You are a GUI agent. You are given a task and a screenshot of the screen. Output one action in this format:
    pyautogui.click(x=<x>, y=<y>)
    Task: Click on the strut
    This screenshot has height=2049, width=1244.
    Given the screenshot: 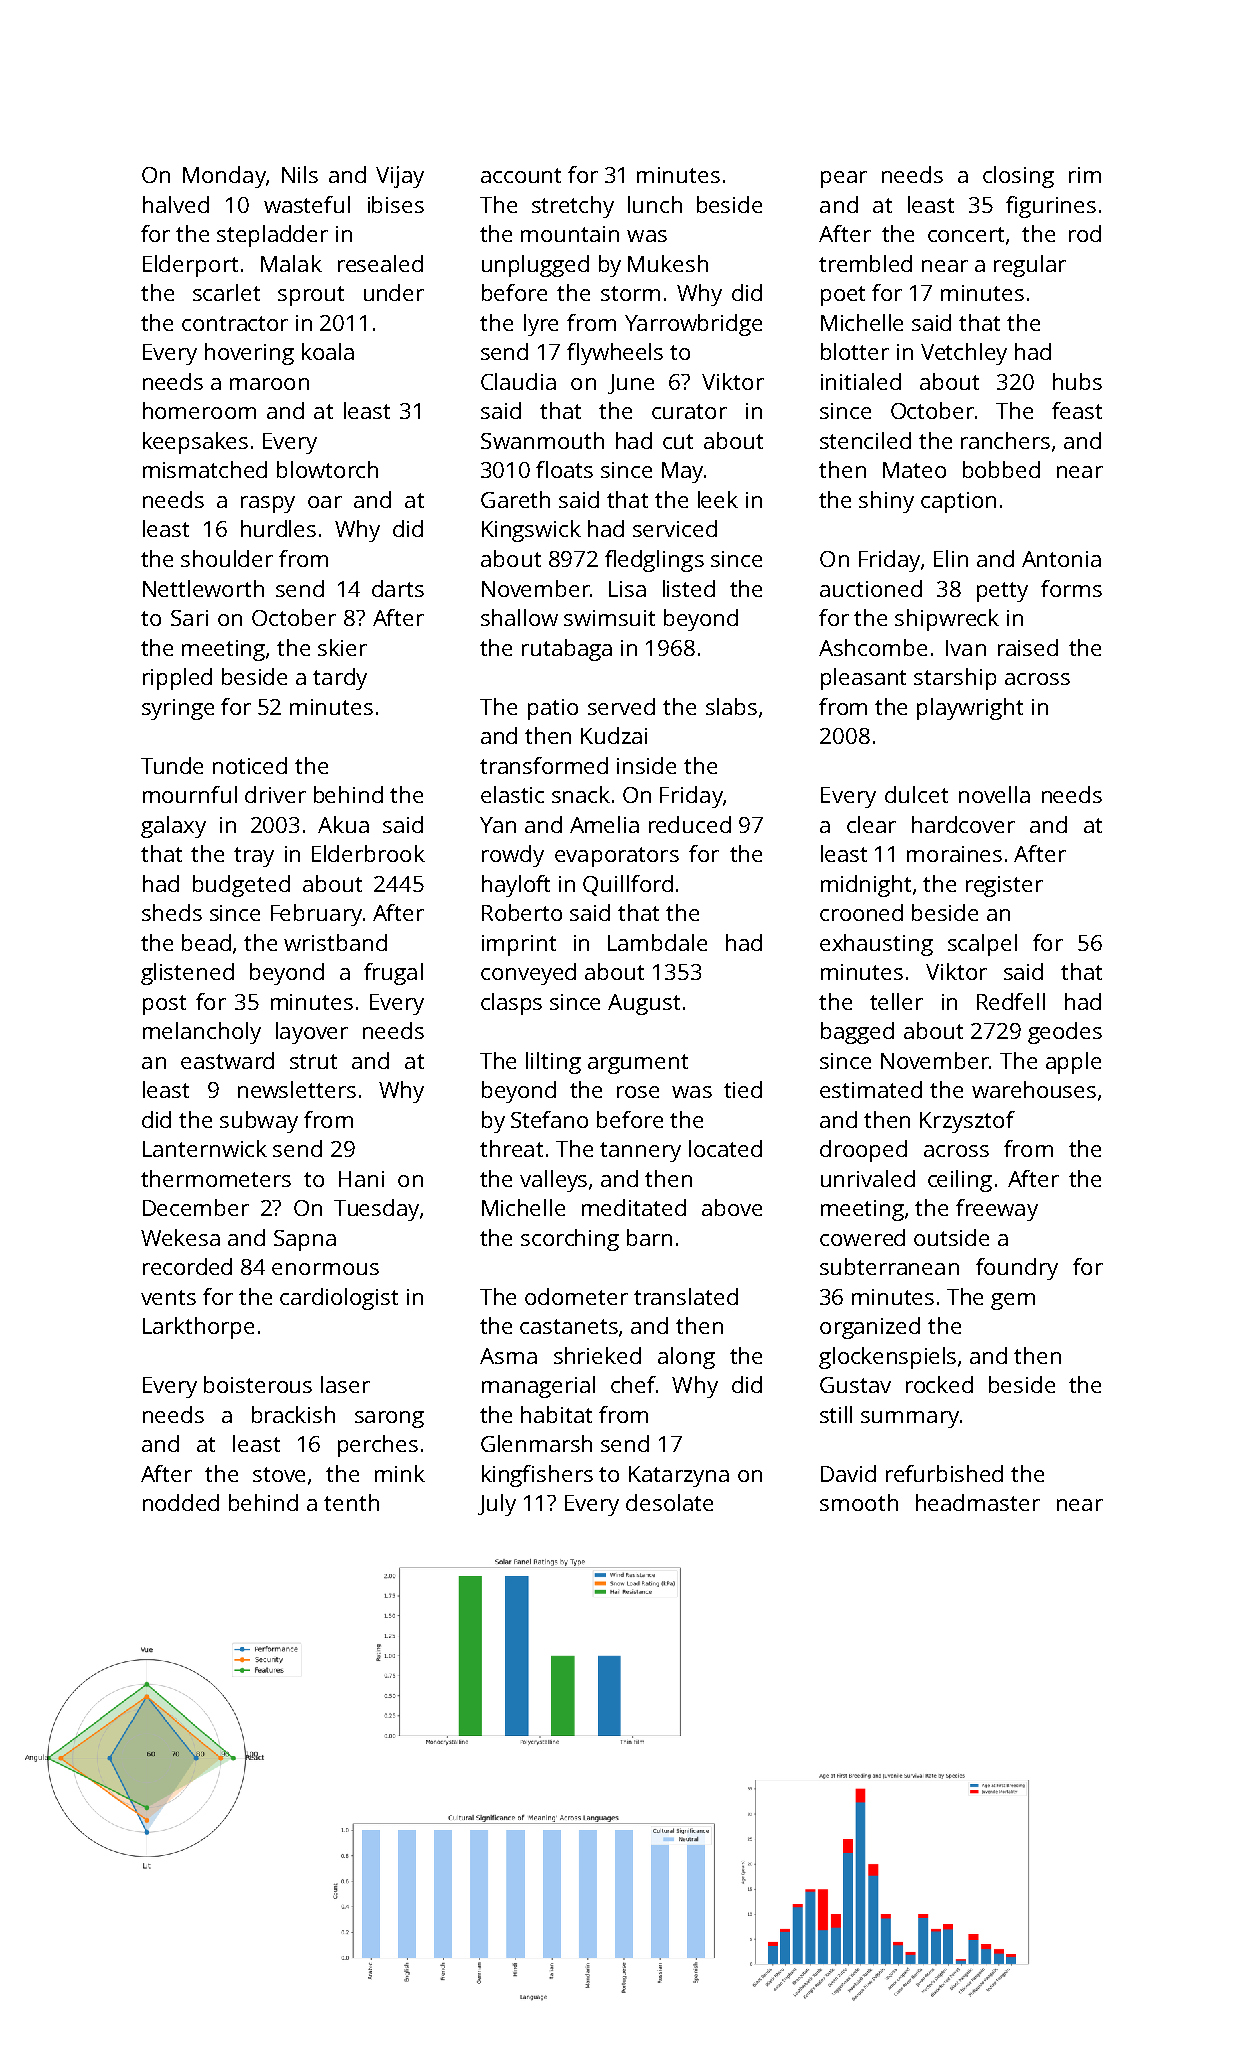 What is the action you would take?
    pyautogui.click(x=313, y=1061)
